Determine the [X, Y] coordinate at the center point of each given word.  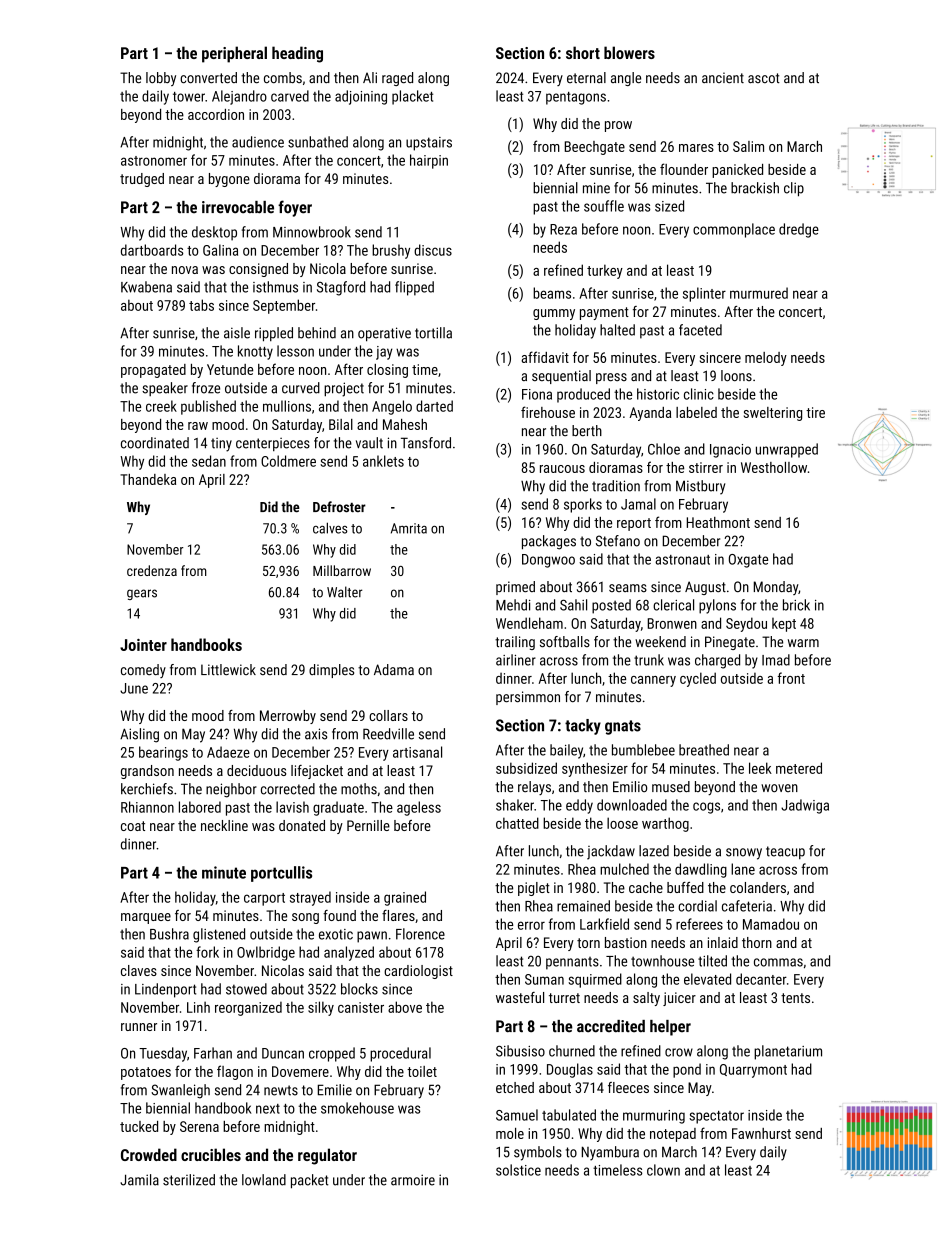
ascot [764, 78]
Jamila [139, 1180]
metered [799, 768]
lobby [161, 79]
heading [297, 54]
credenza [152, 570]
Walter [344, 592]
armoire [413, 1180]
